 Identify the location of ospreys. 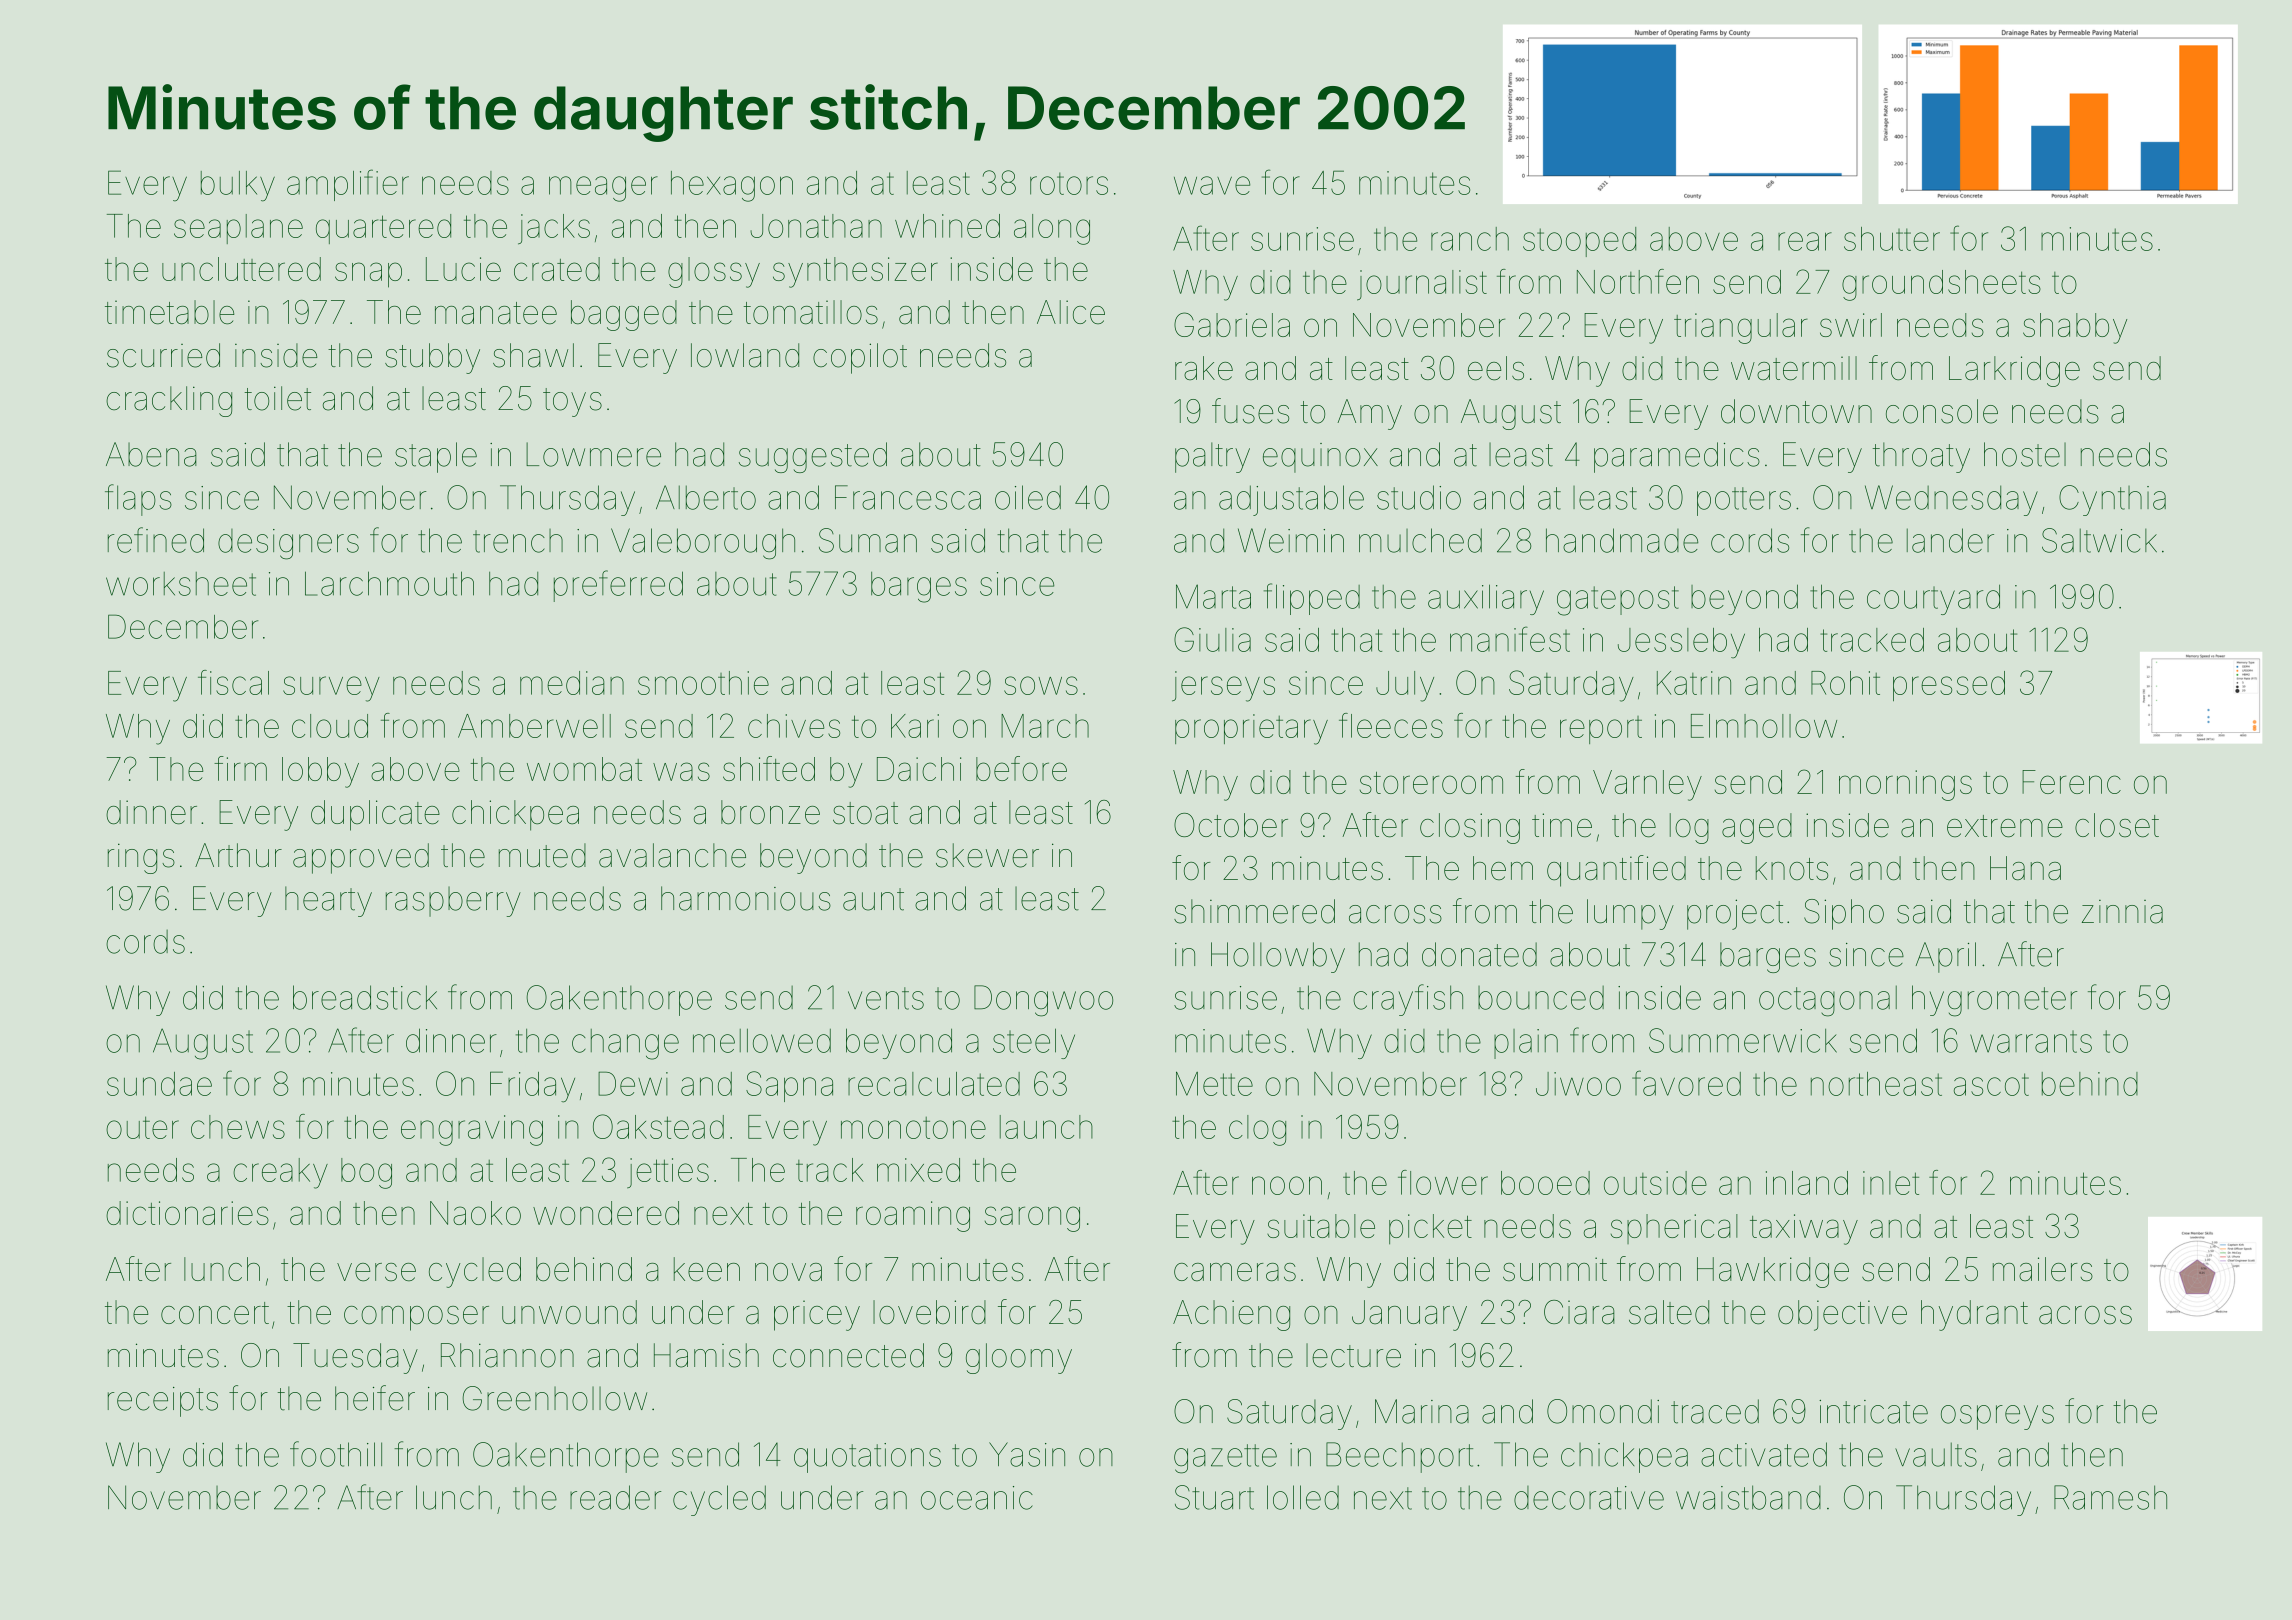
(1997, 1417).
